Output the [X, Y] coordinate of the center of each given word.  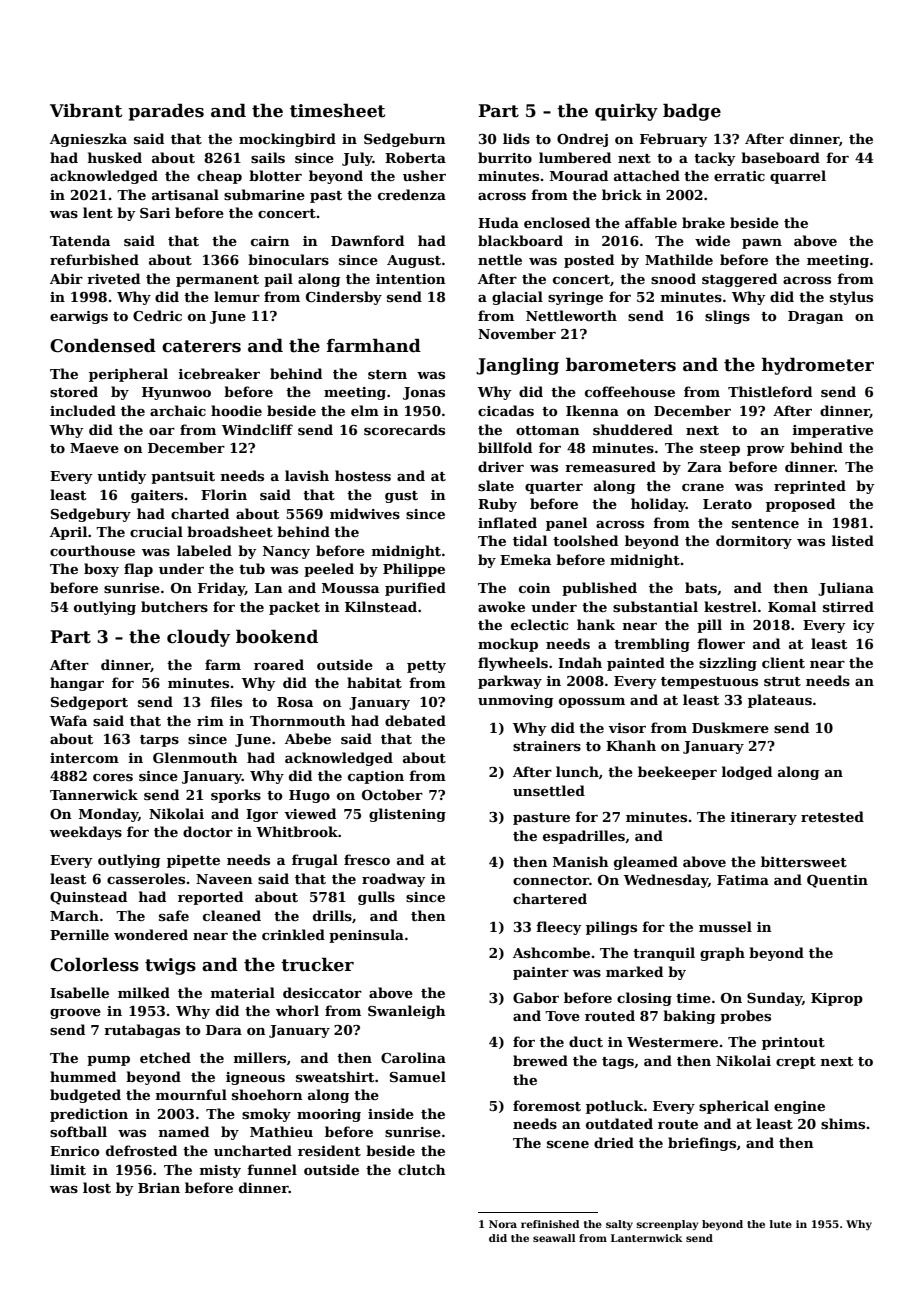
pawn [762, 244]
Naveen [224, 879]
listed [853, 540]
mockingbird [287, 140]
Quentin [837, 881]
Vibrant [86, 110]
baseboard [780, 157]
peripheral [128, 375]
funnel [272, 1169]
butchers [174, 606]
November [517, 333]
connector [551, 880]
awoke [501, 606]
